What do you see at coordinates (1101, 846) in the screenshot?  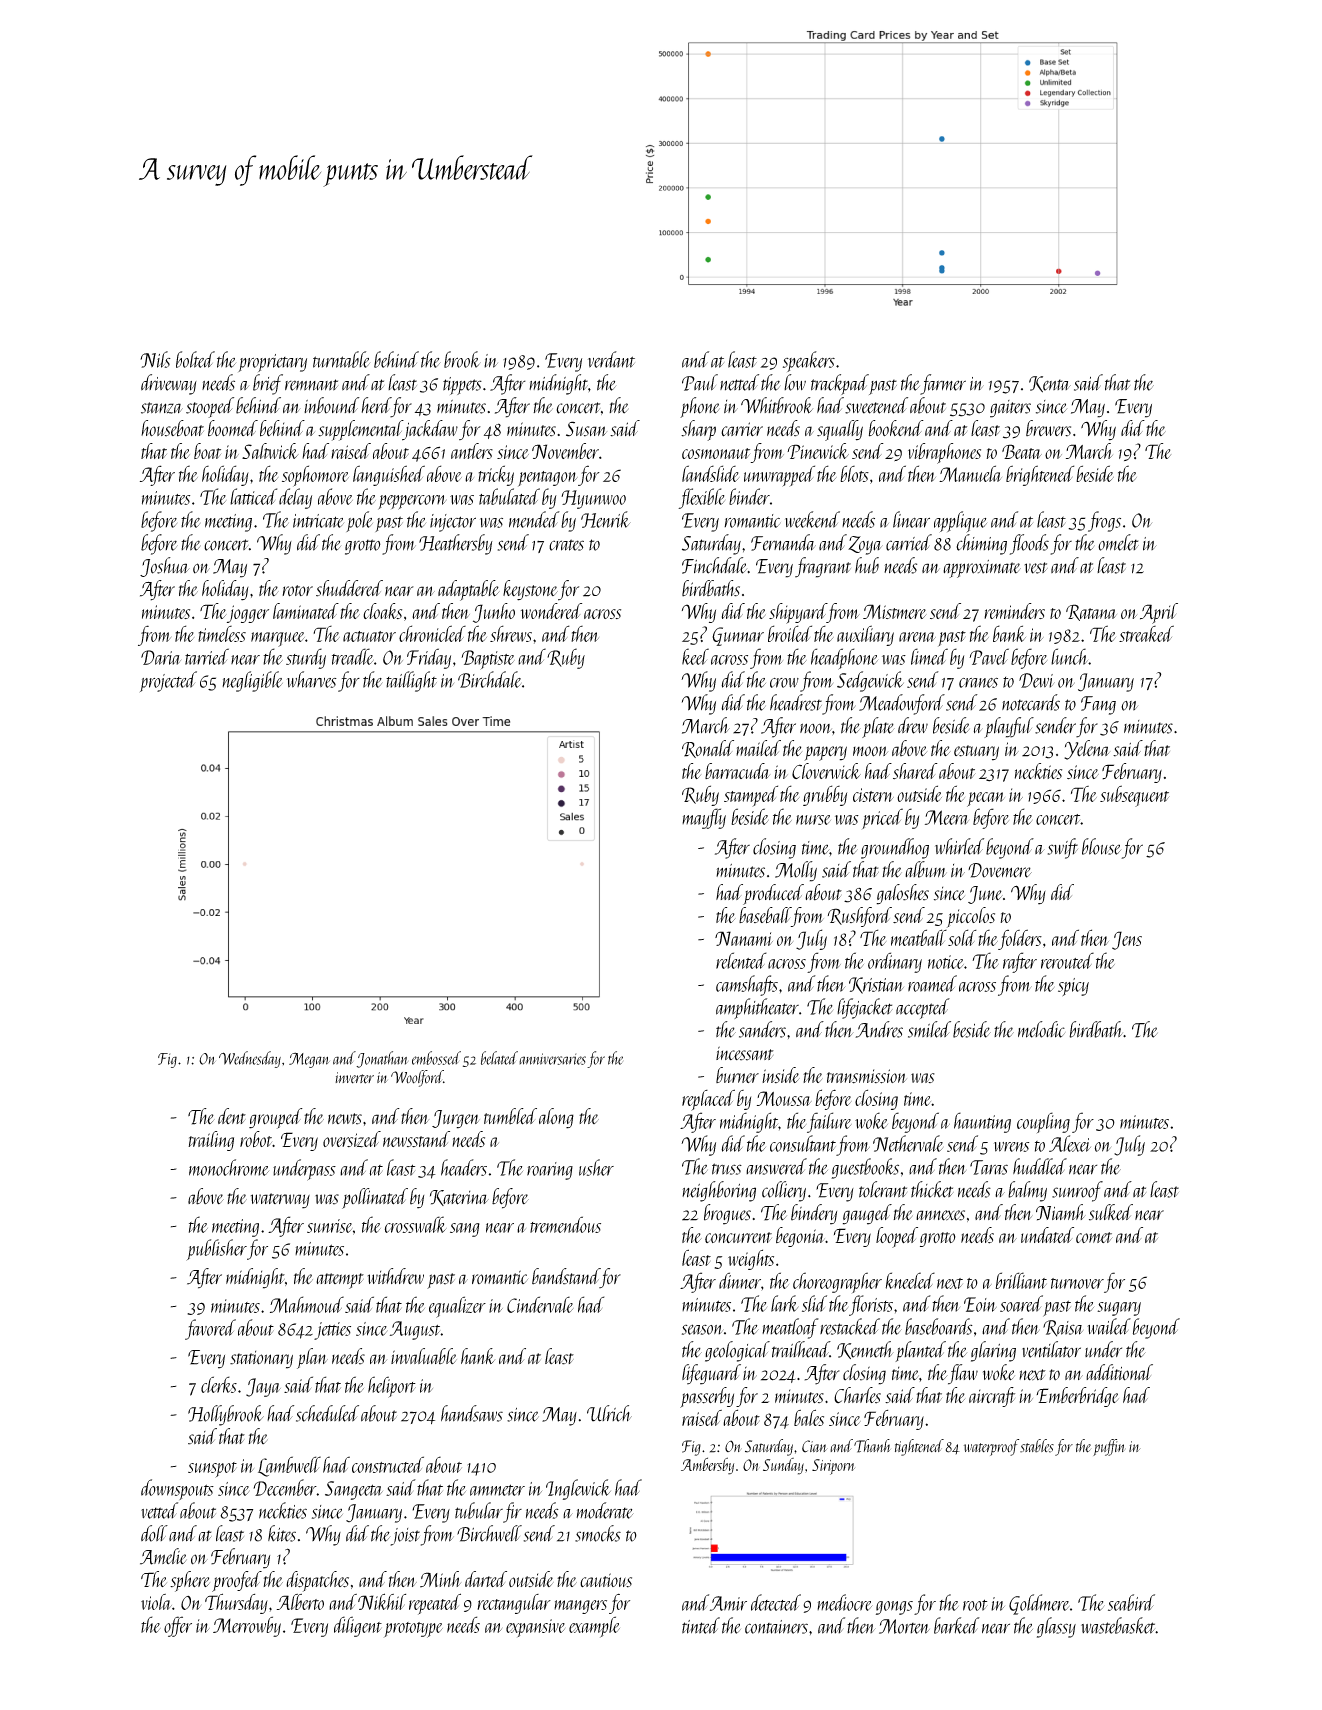 I see `blouse` at bounding box center [1101, 846].
